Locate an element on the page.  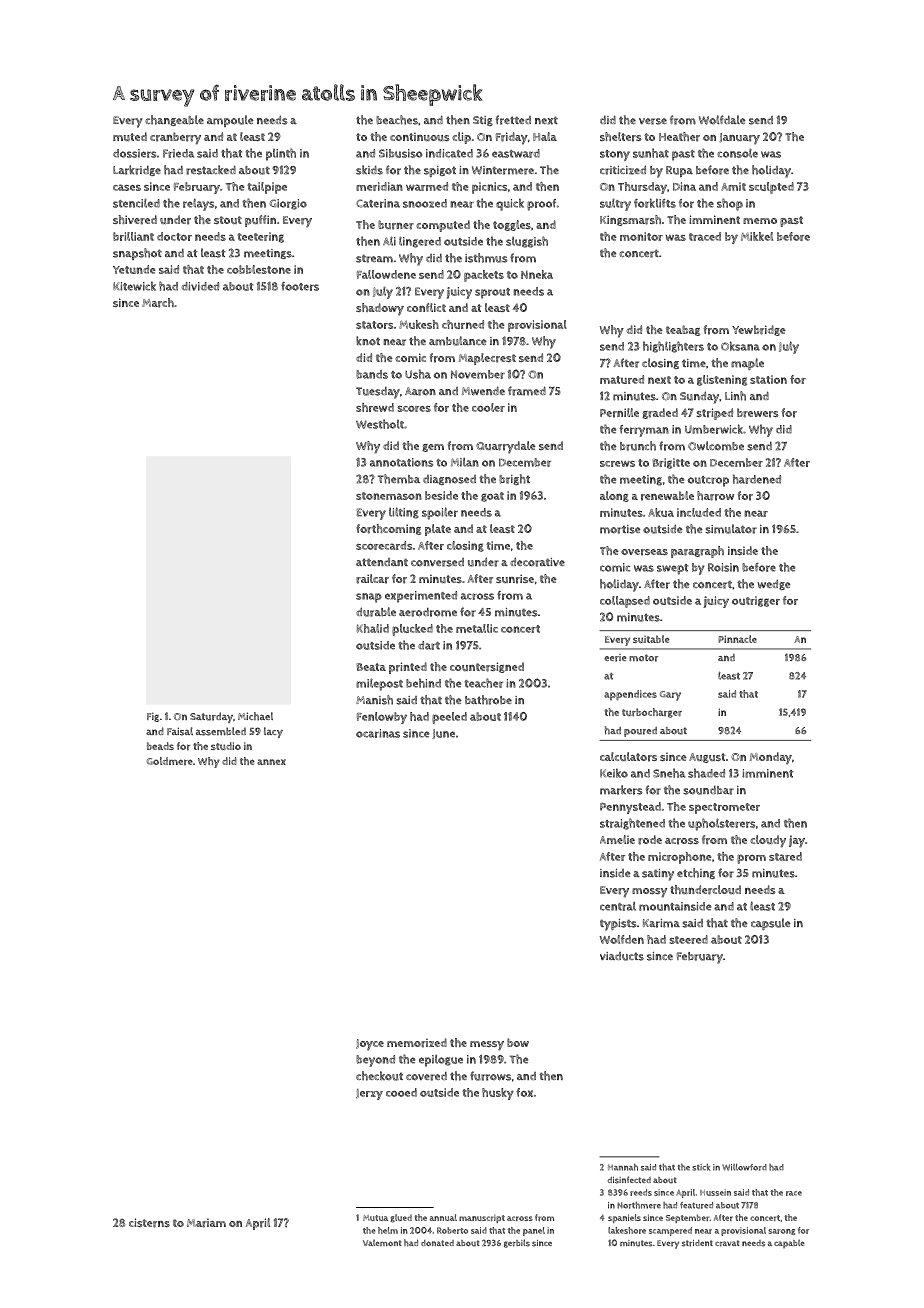
annex is located at coordinates (271, 762).
